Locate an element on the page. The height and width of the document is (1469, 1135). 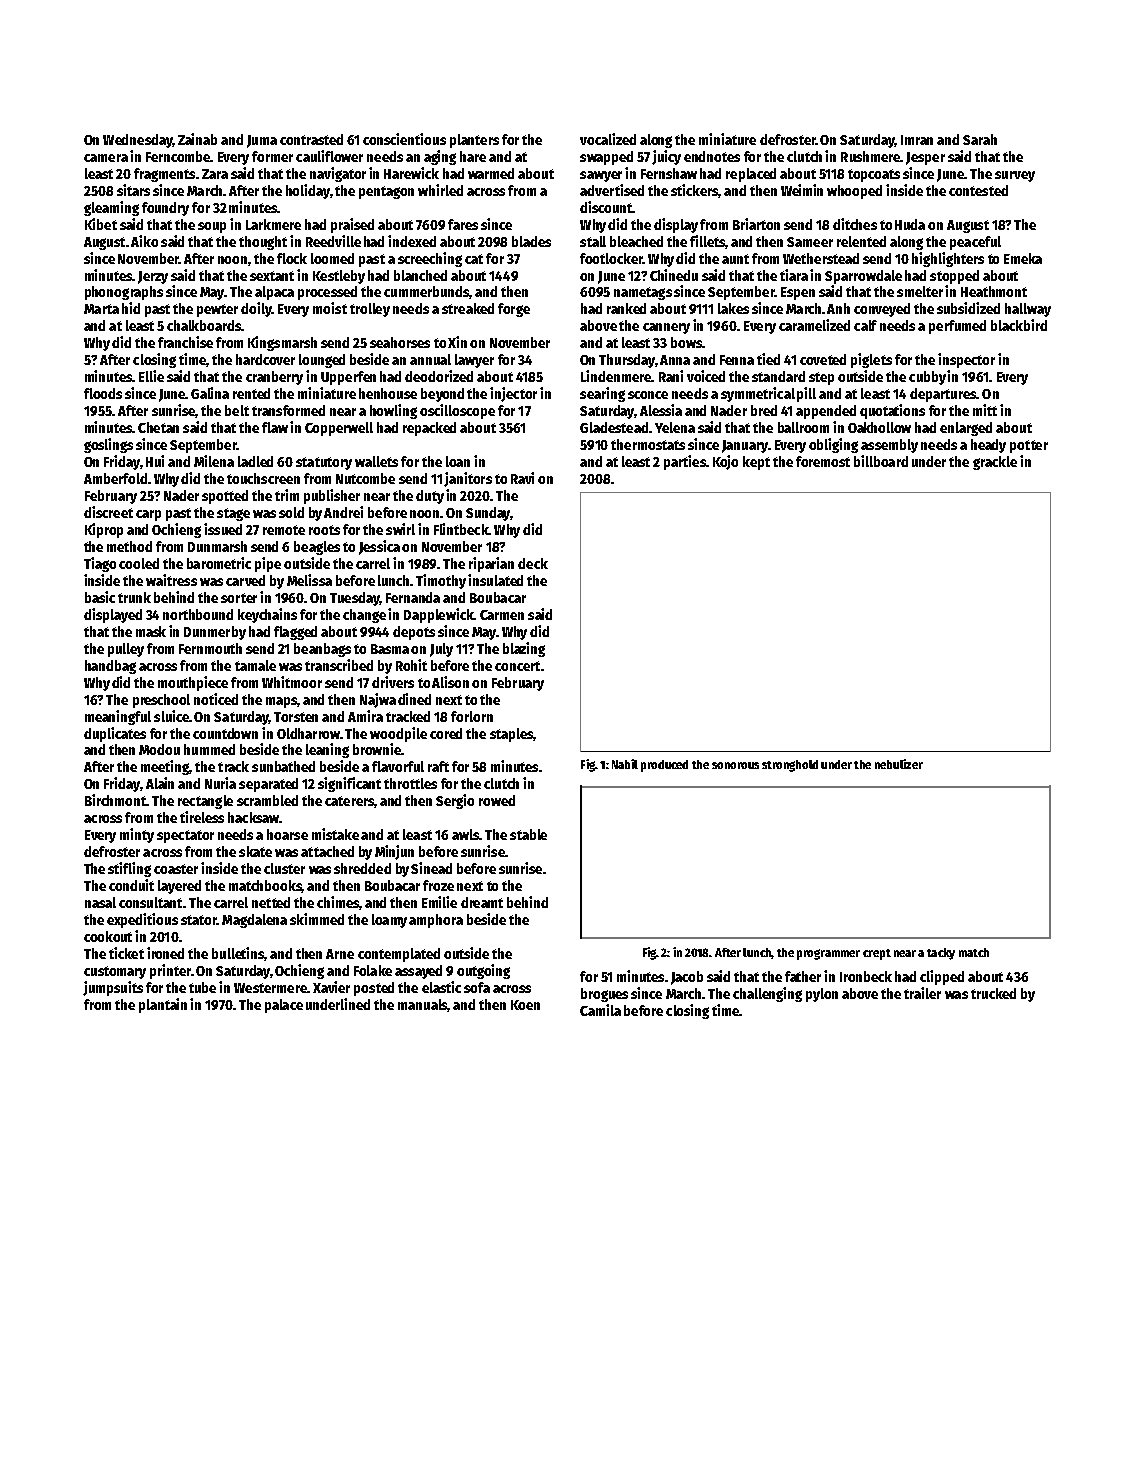
barometric is located at coordinates (219, 563).
